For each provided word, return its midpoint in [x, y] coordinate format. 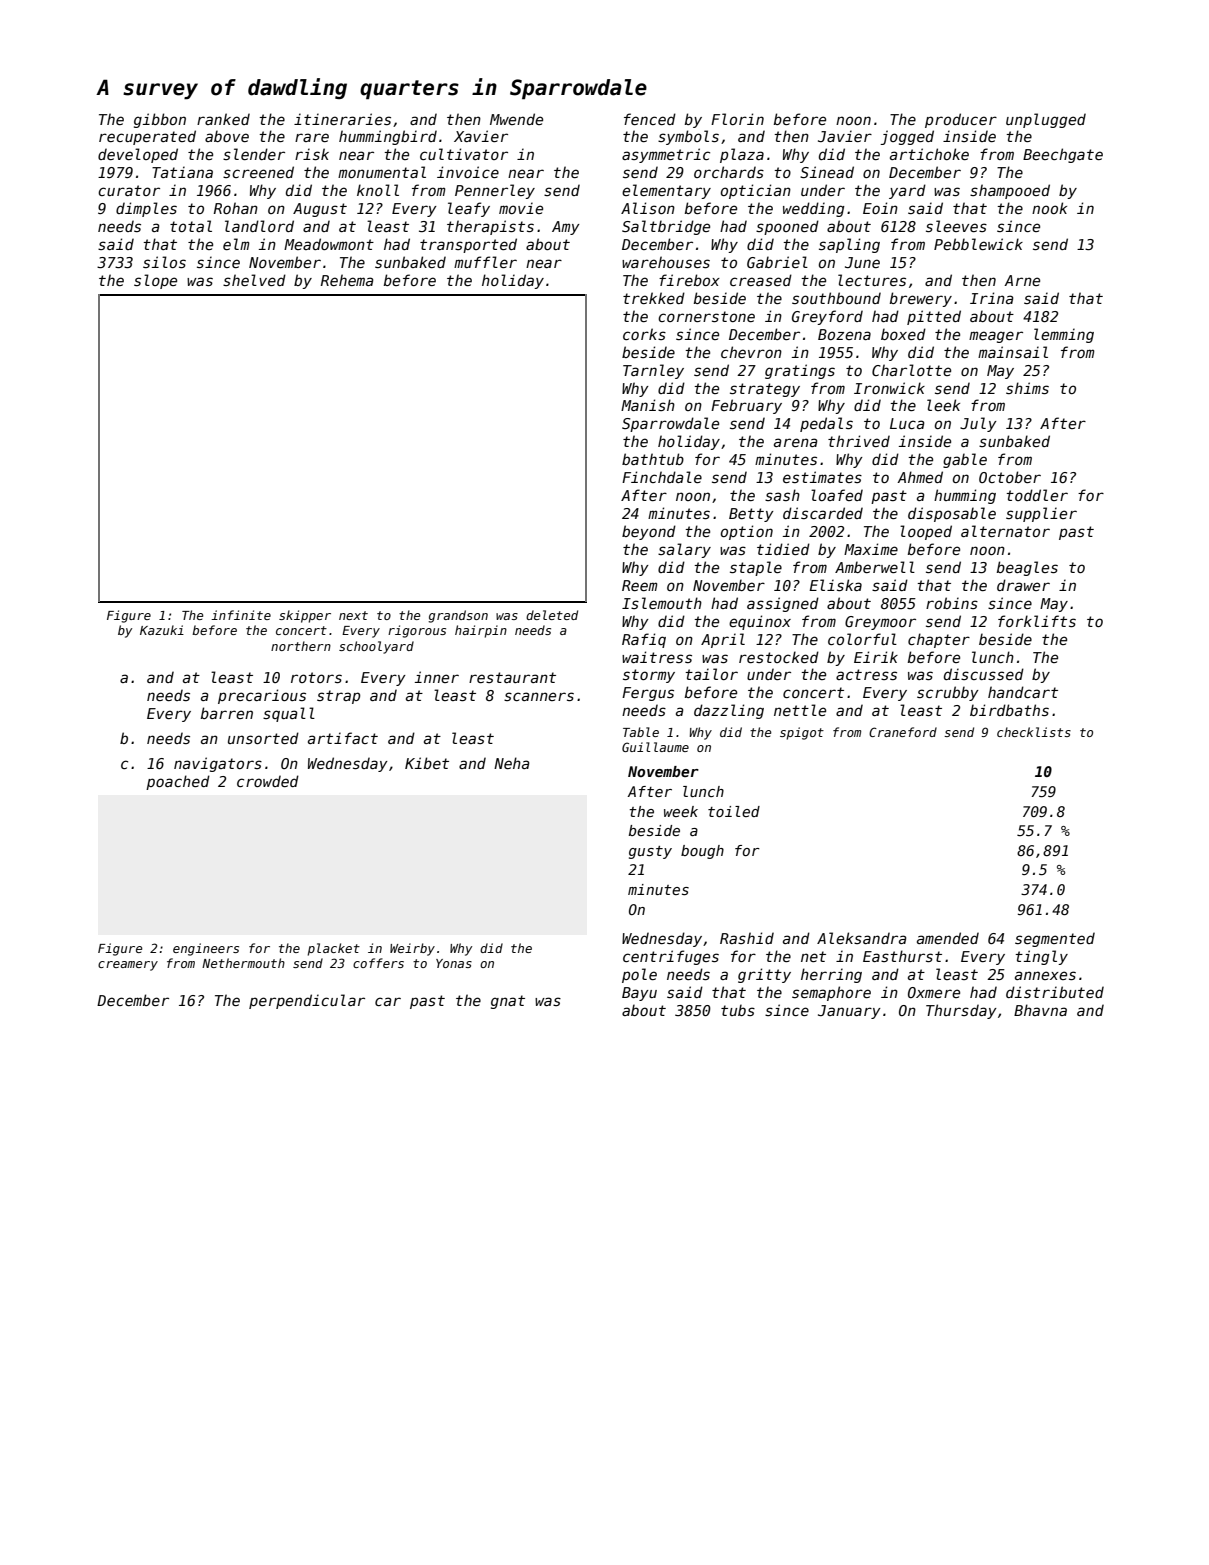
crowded [268, 781]
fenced [650, 119]
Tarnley [653, 371]
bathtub [653, 459]
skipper [305, 616]
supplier [1041, 514]
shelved [254, 280]
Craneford [903, 732]
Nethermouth [243, 963]
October [1010, 477]
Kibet [427, 763]
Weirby [412, 949]
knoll [378, 190]
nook [1049, 208]
